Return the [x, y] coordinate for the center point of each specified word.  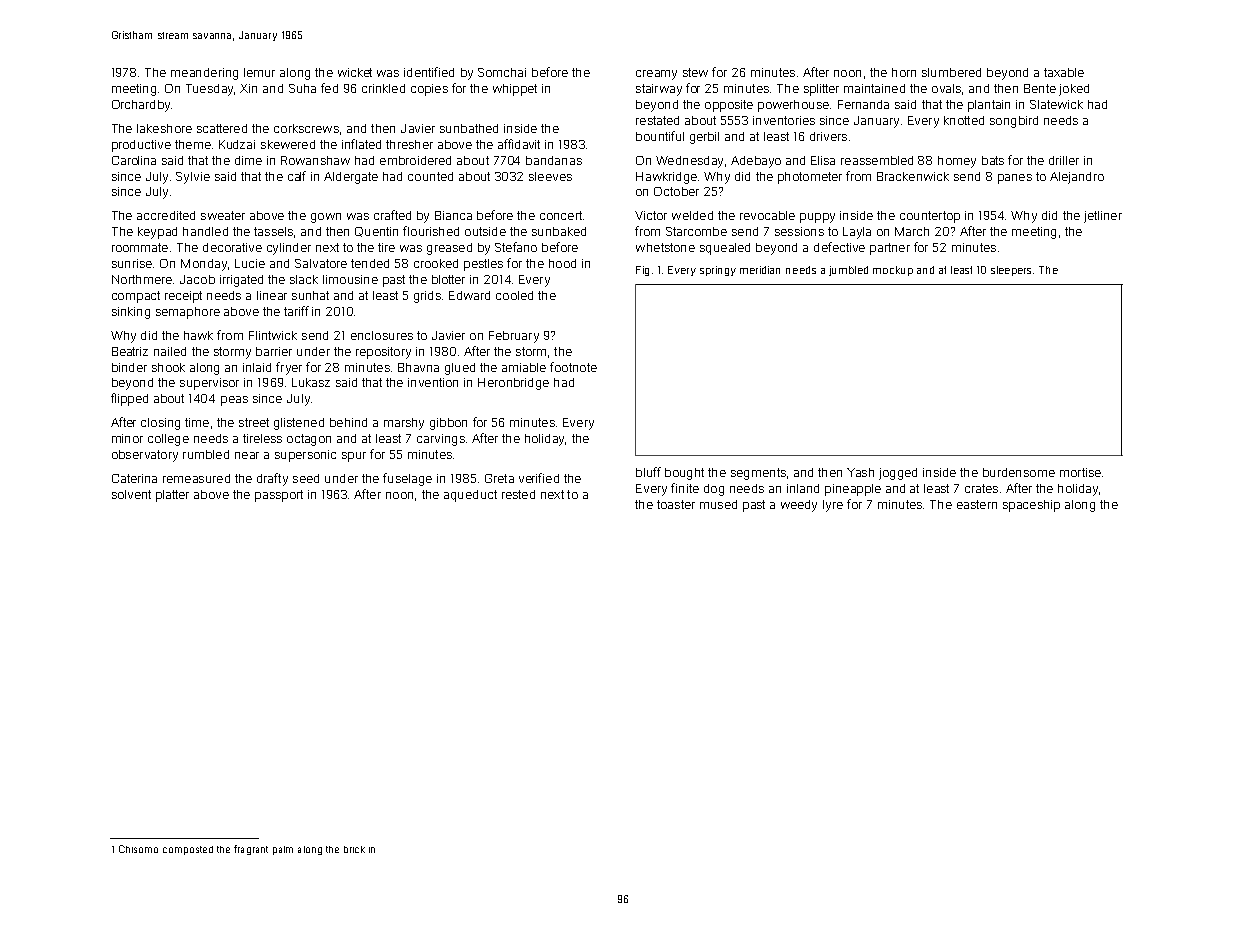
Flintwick [273, 335]
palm [283, 850]
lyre [833, 506]
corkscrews [306, 128]
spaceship [1031, 506]
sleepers [1011, 271]
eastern [977, 504]
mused [718, 504]
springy [718, 271]
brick [354, 849]
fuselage [407, 479]
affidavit [519, 144]
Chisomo [138, 849]
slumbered [951, 72]
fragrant [251, 850]
